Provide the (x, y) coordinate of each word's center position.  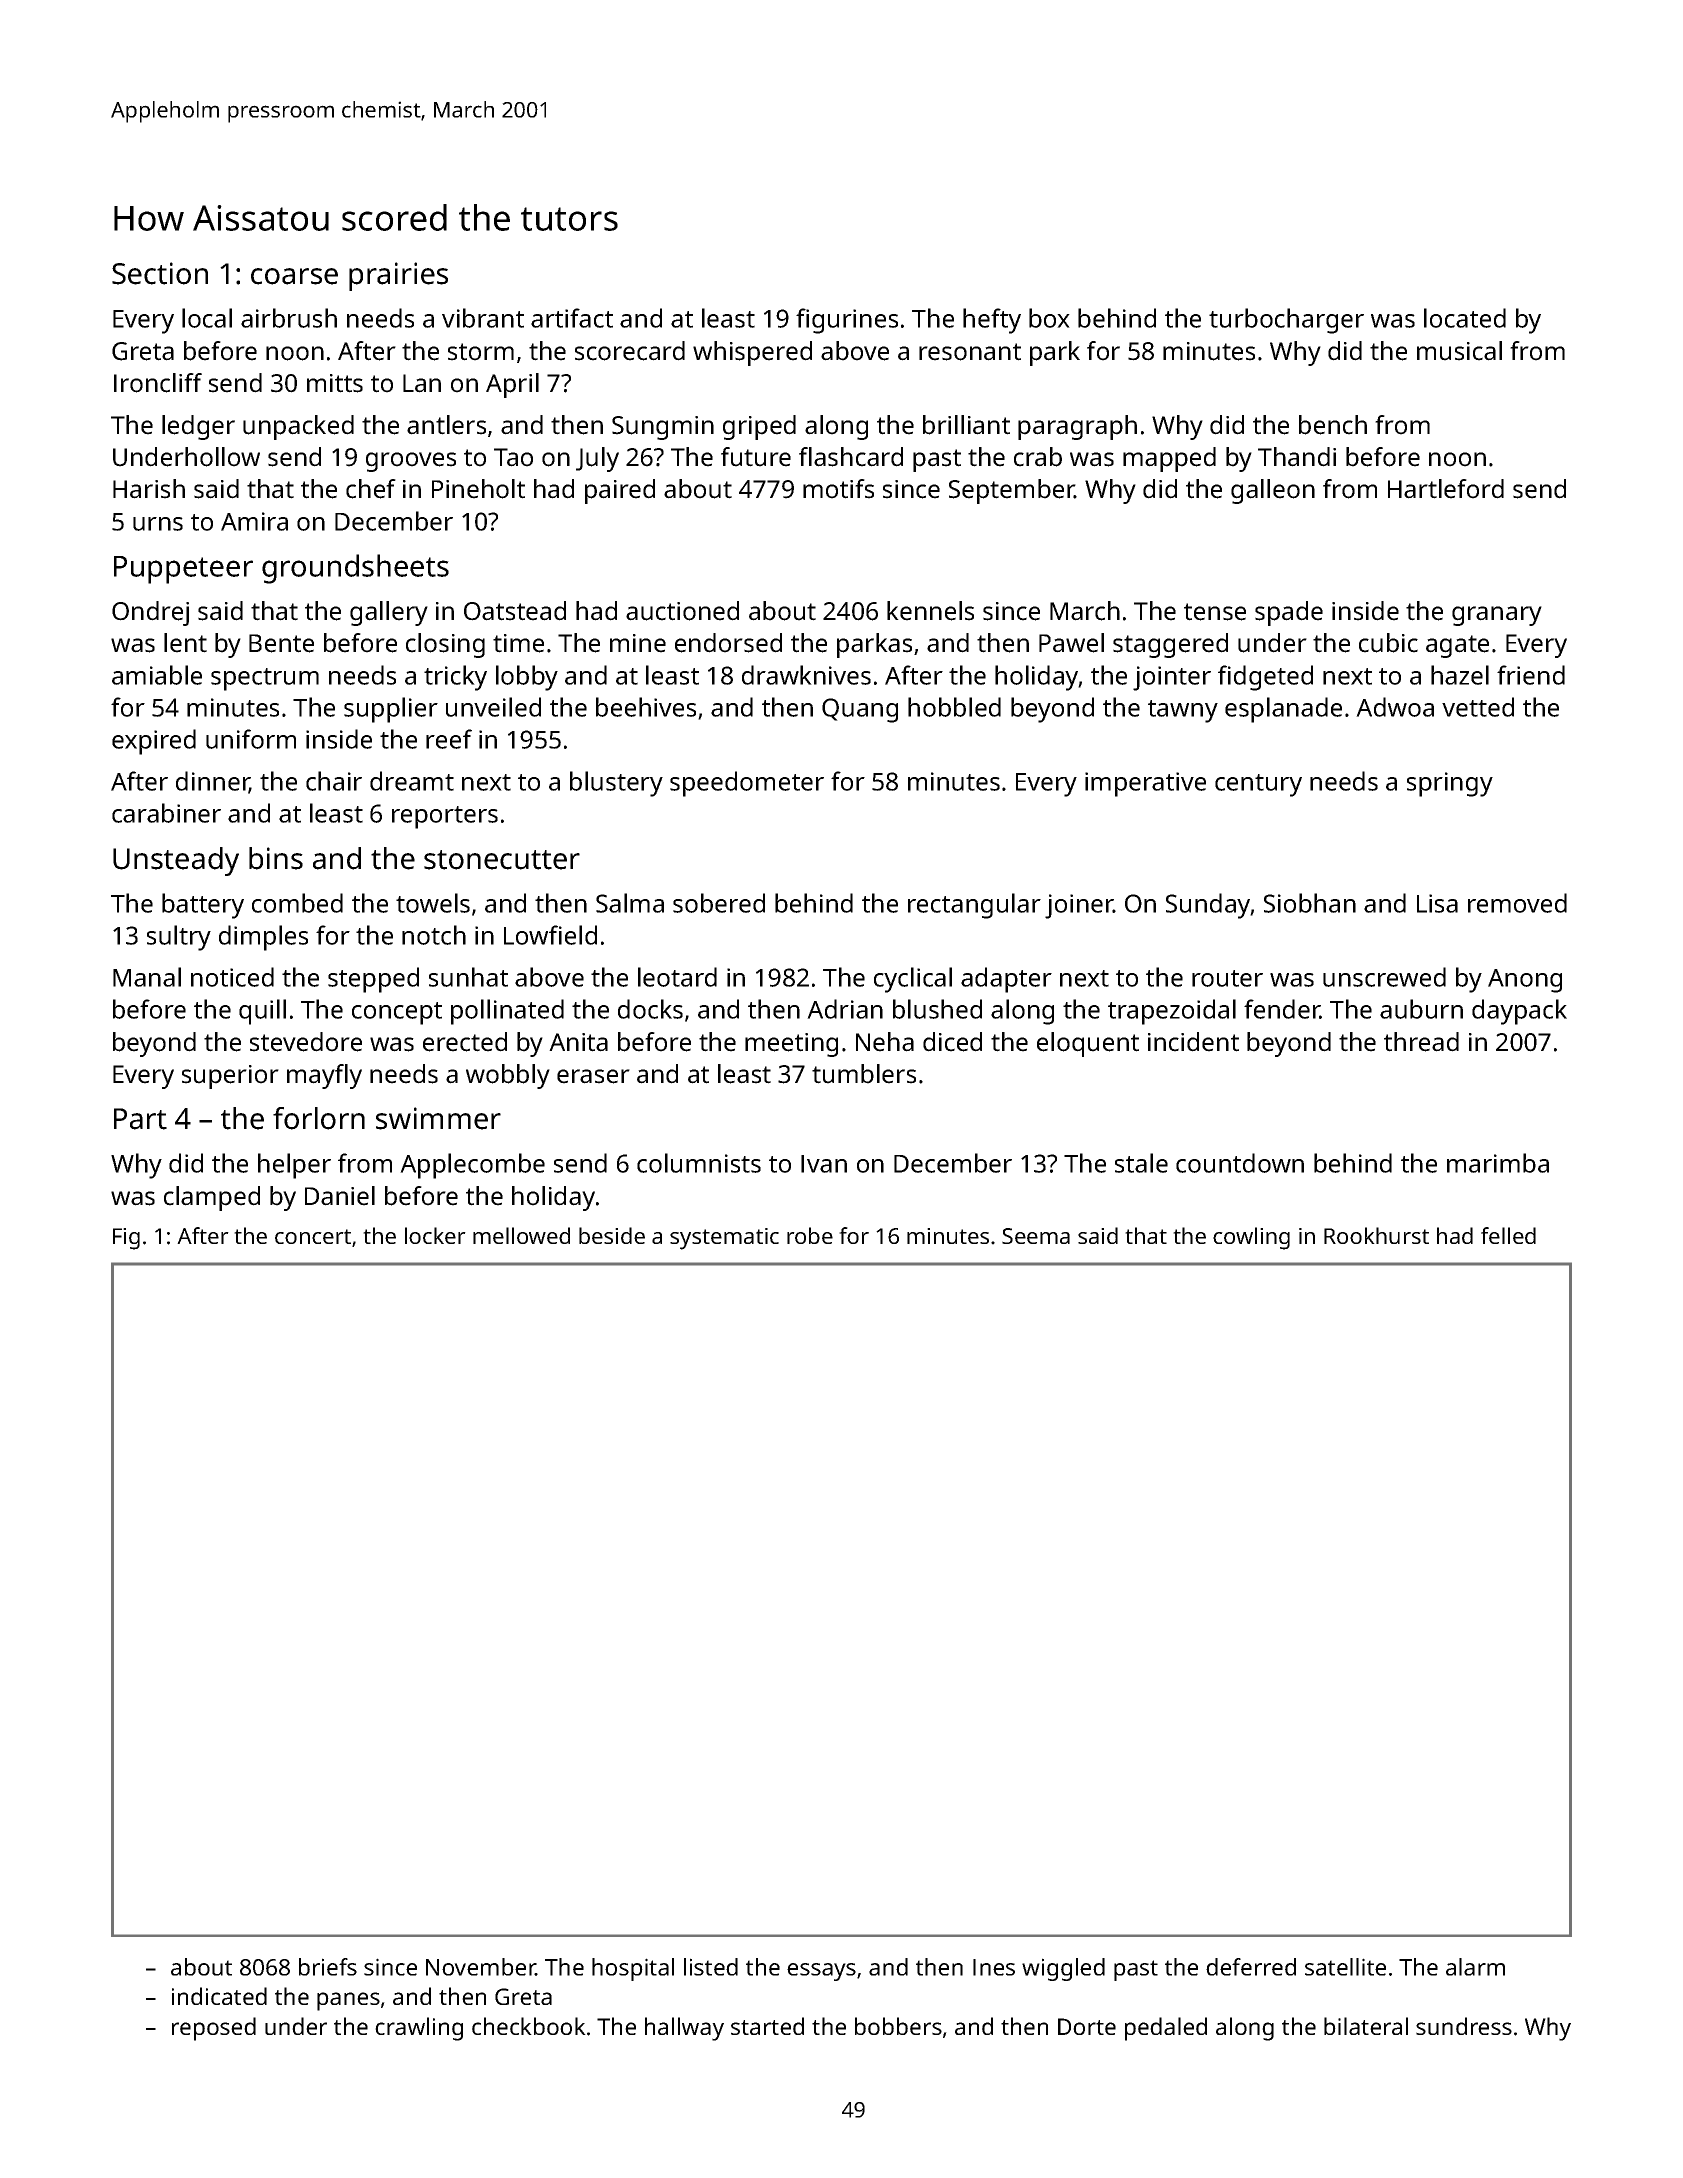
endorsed (728, 643)
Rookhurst (1376, 1235)
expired (154, 742)
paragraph (1077, 427)
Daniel (340, 1196)
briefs (328, 1967)
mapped (1169, 459)
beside (612, 1235)
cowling (1251, 1238)
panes (348, 2001)
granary (1497, 616)
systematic (724, 1239)
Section (160, 273)
